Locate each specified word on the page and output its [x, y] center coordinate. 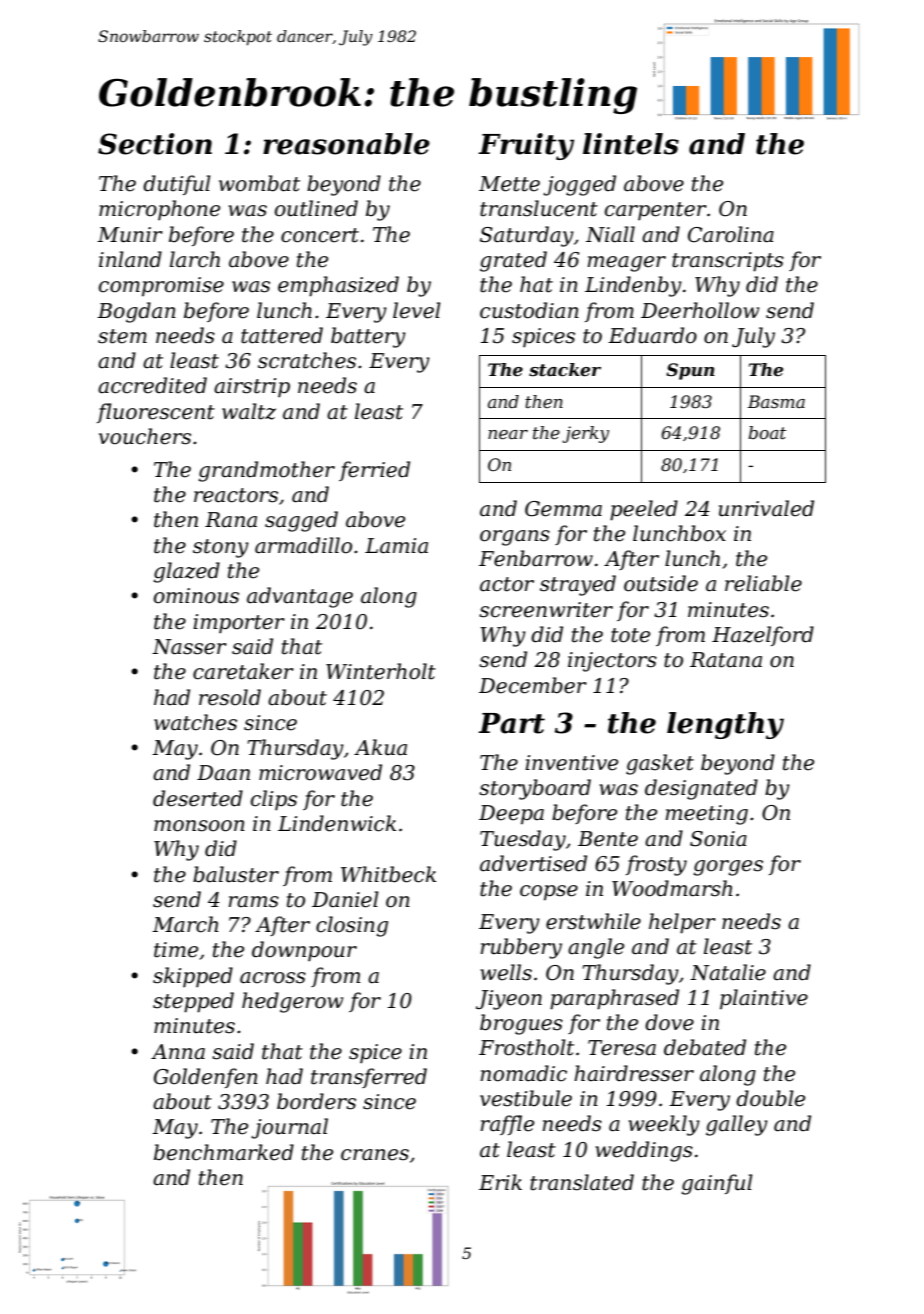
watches [195, 722]
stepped [193, 1002]
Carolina [731, 234]
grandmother [266, 471]
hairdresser [634, 1073]
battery [368, 337]
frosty [656, 865]
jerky [585, 434]
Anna [178, 1052]
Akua [380, 747]
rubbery [521, 948]
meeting [707, 815]
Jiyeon [509, 1000]
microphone [159, 210]
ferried [374, 471]
